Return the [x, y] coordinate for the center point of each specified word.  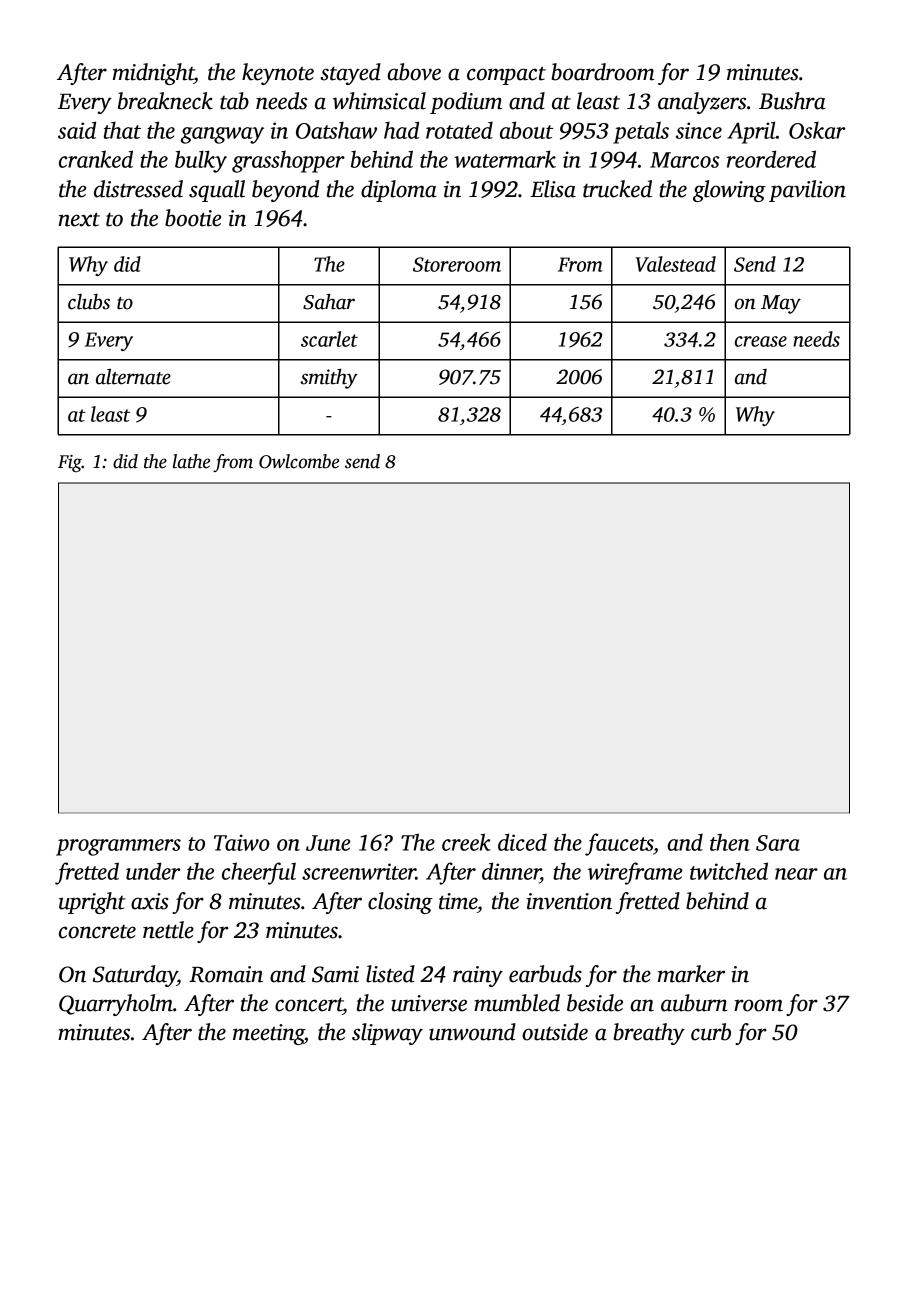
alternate [133, 376]
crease [761, 341]
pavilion [807, 191]
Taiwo [241, 842]
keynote [278, 74]
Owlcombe [299, 461]
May [781, 304]
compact [506, 75]
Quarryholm [116, 1005]
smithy [329, 378]
